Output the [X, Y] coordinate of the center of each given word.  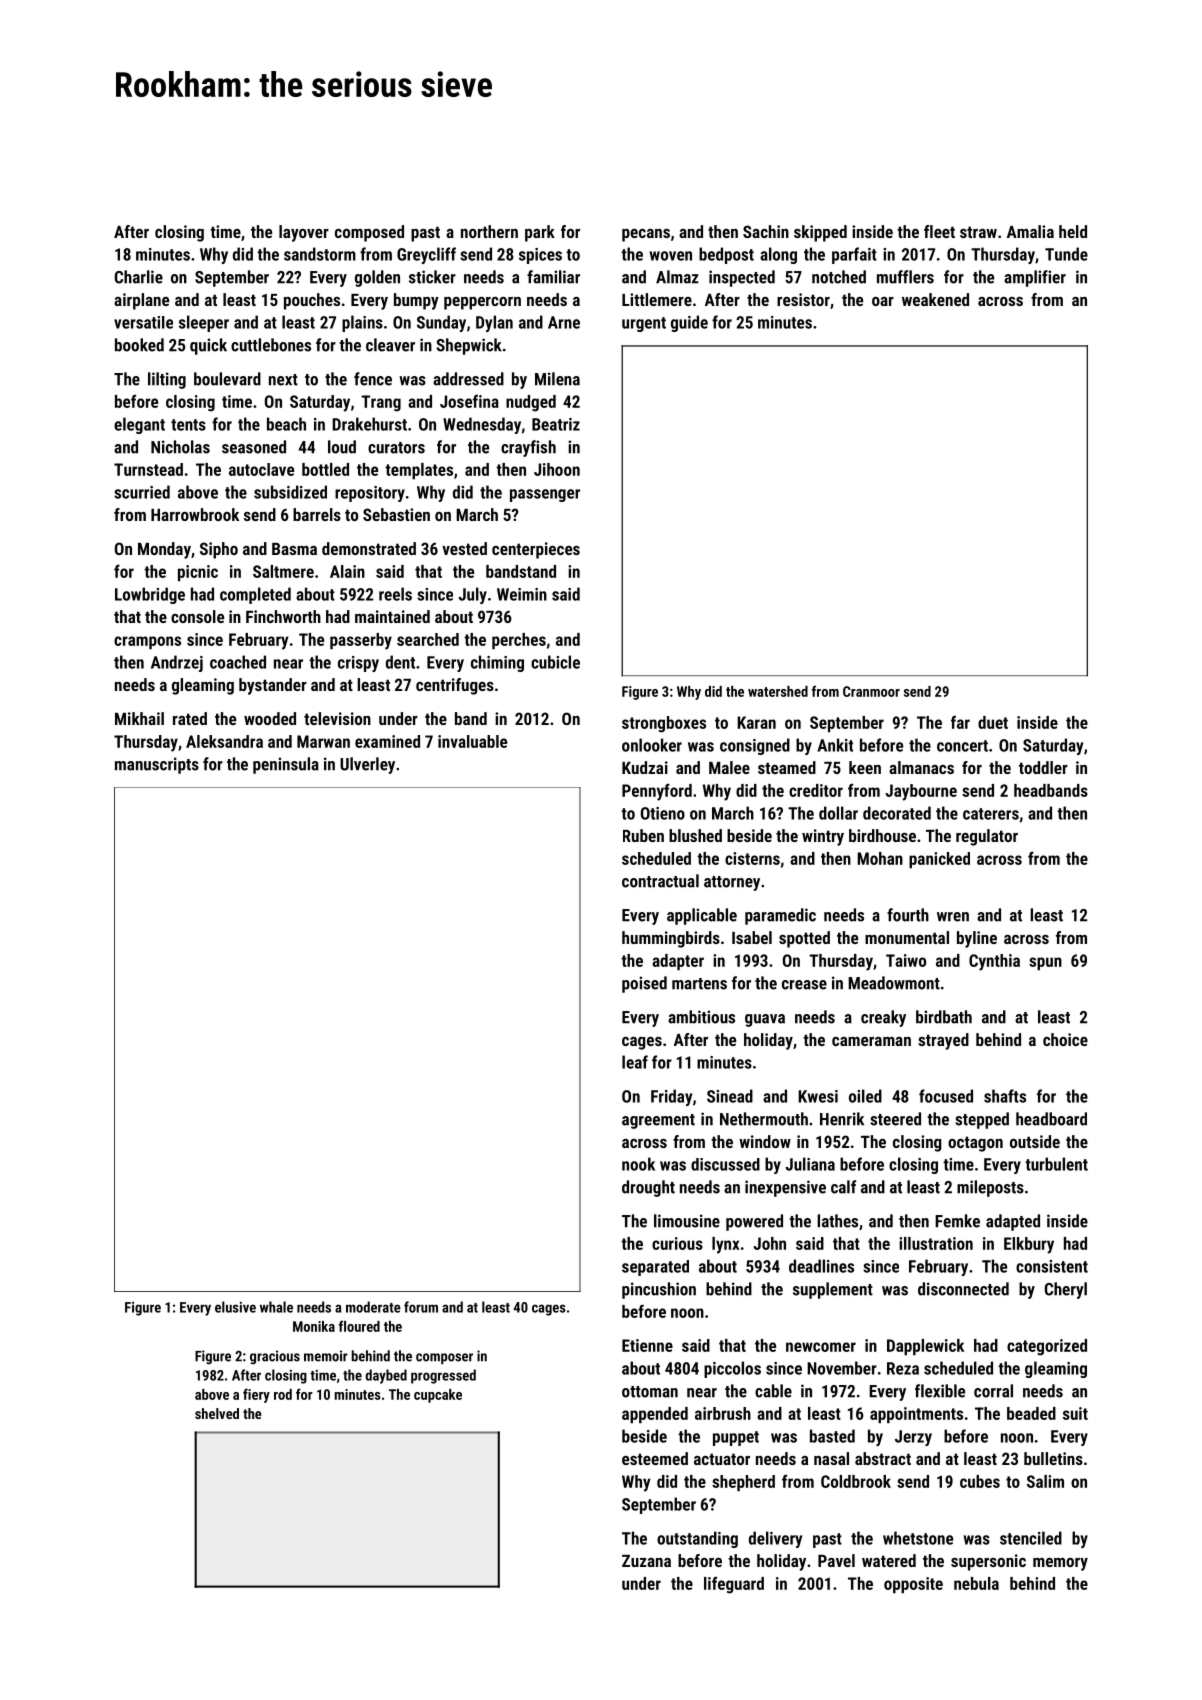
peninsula [286, 765]
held [1073, 231]
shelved [217, 1413]
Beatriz [556, 424]
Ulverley [367, 765]
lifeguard [734, 1585]
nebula [976, 1583]
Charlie [139, 277]
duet [993, 722]
